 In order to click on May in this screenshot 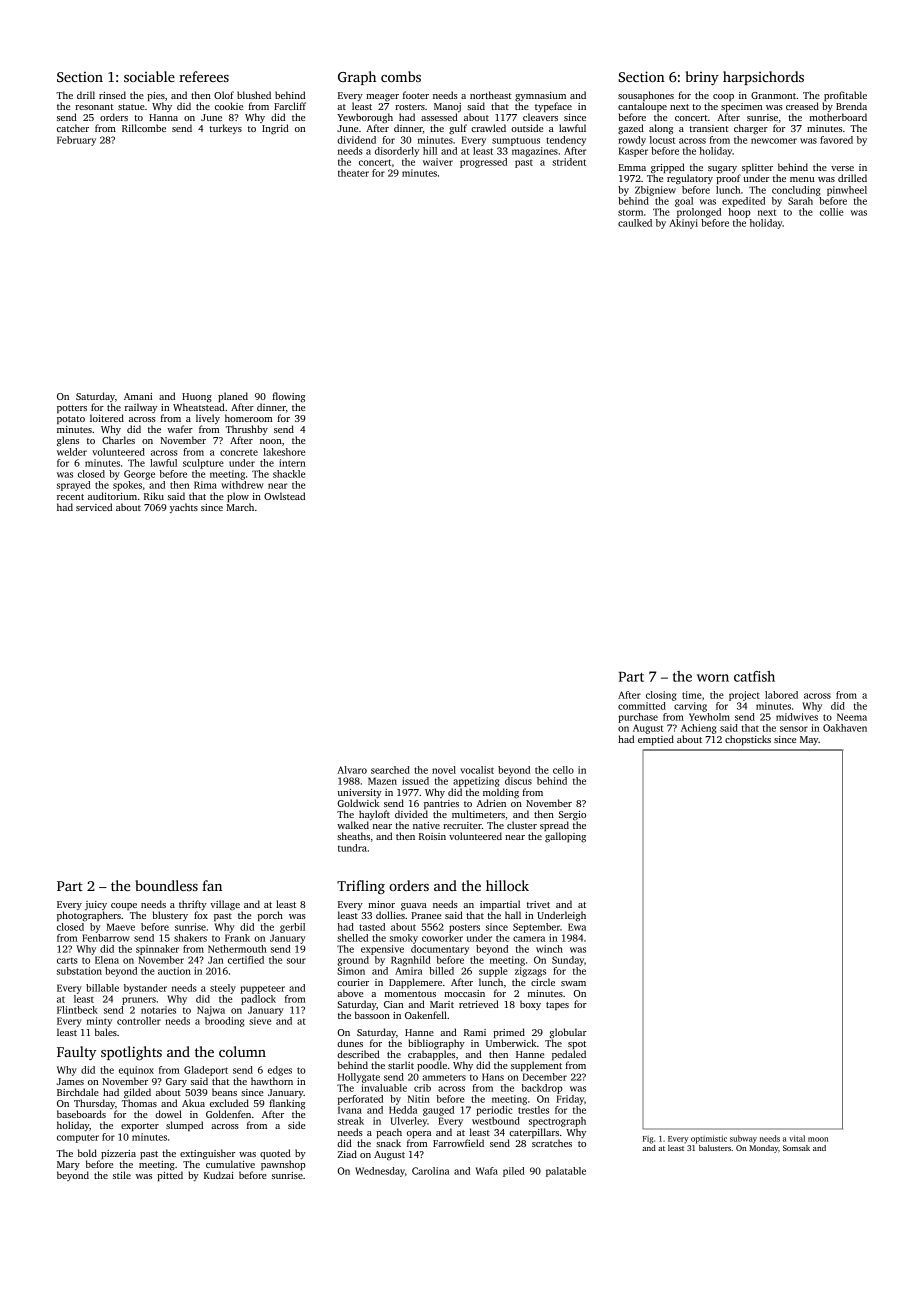, I will do `click(809, 740)`.
